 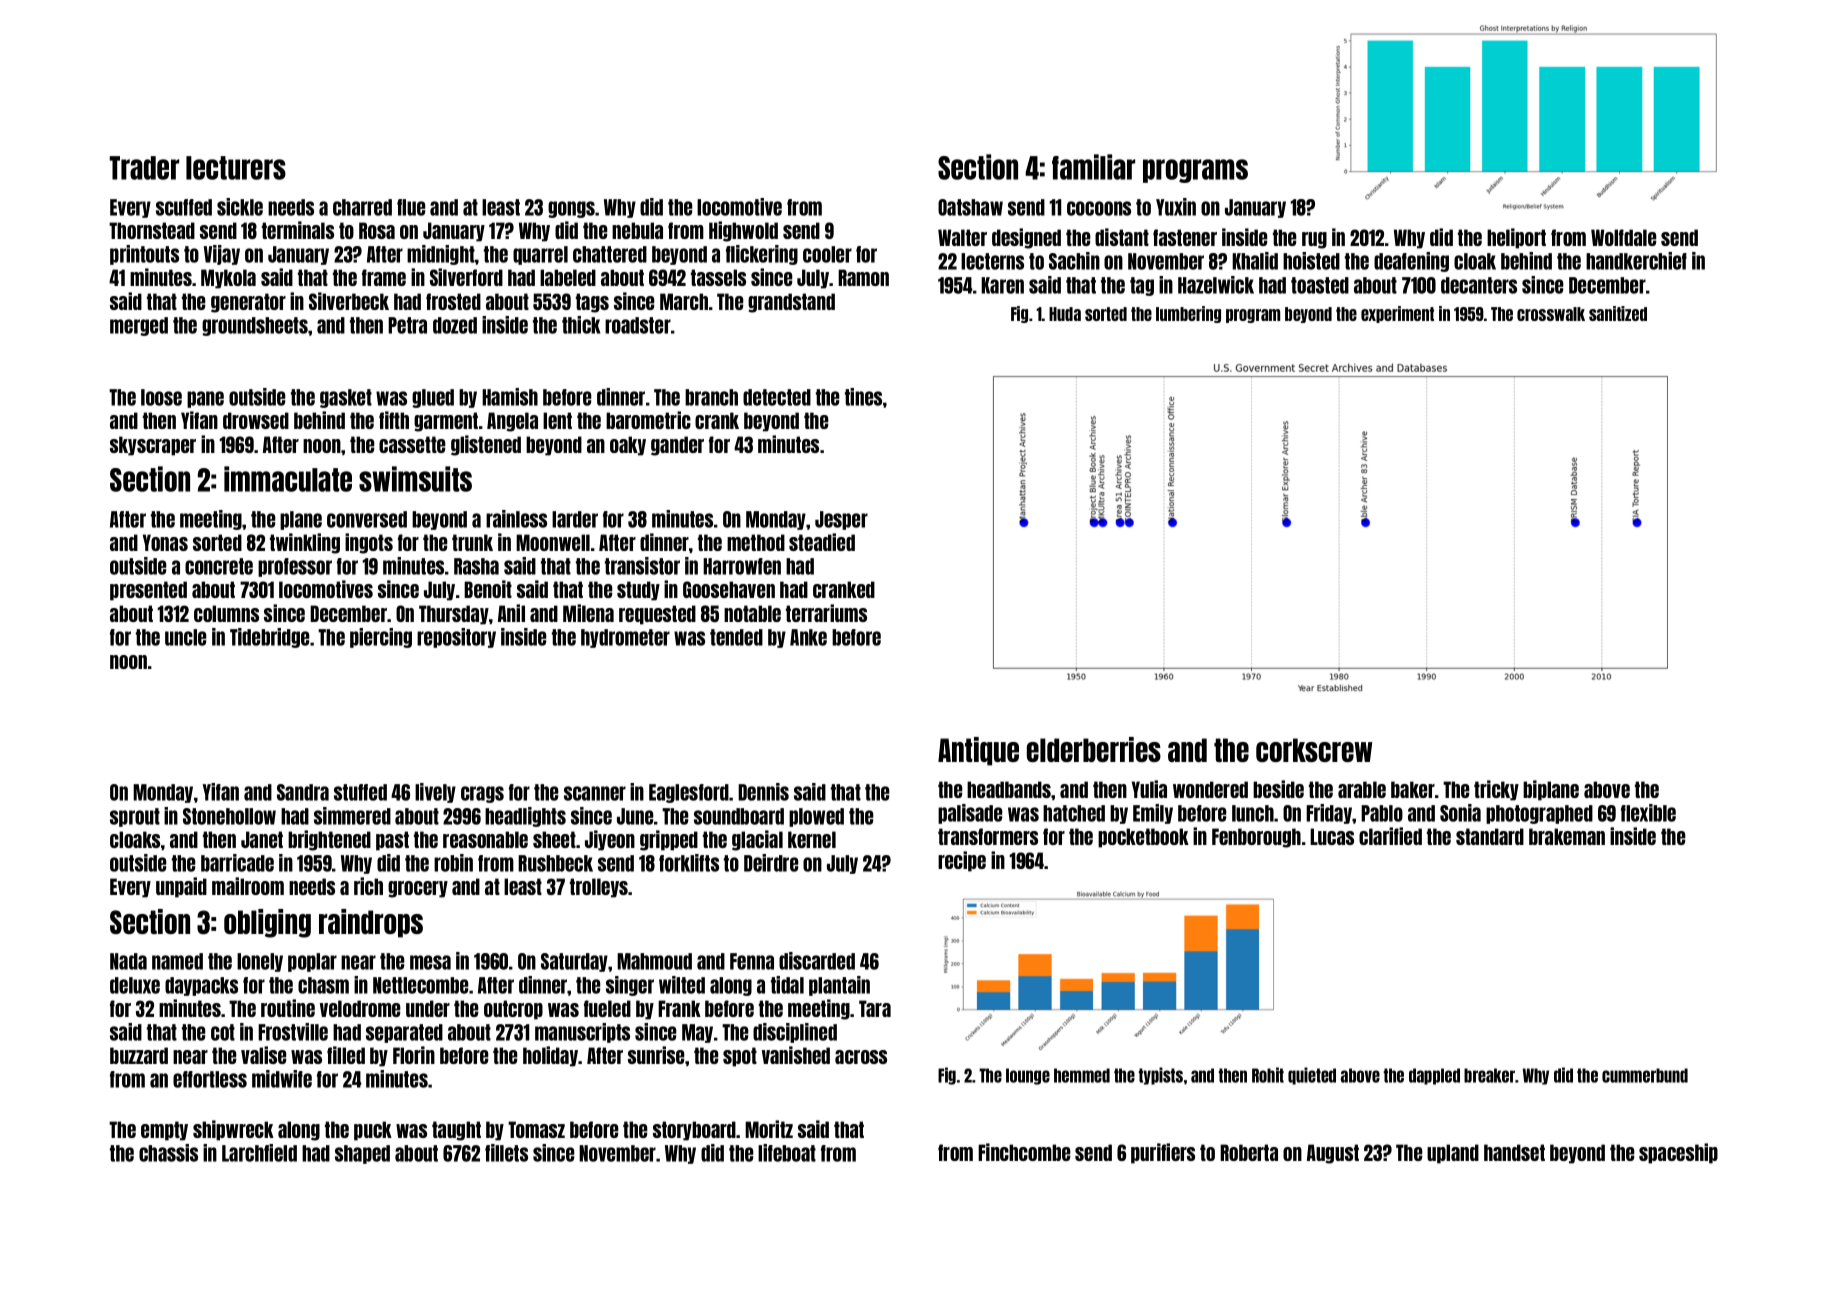 I want to click on Wolfdale, so click(x=1624, y=237).
